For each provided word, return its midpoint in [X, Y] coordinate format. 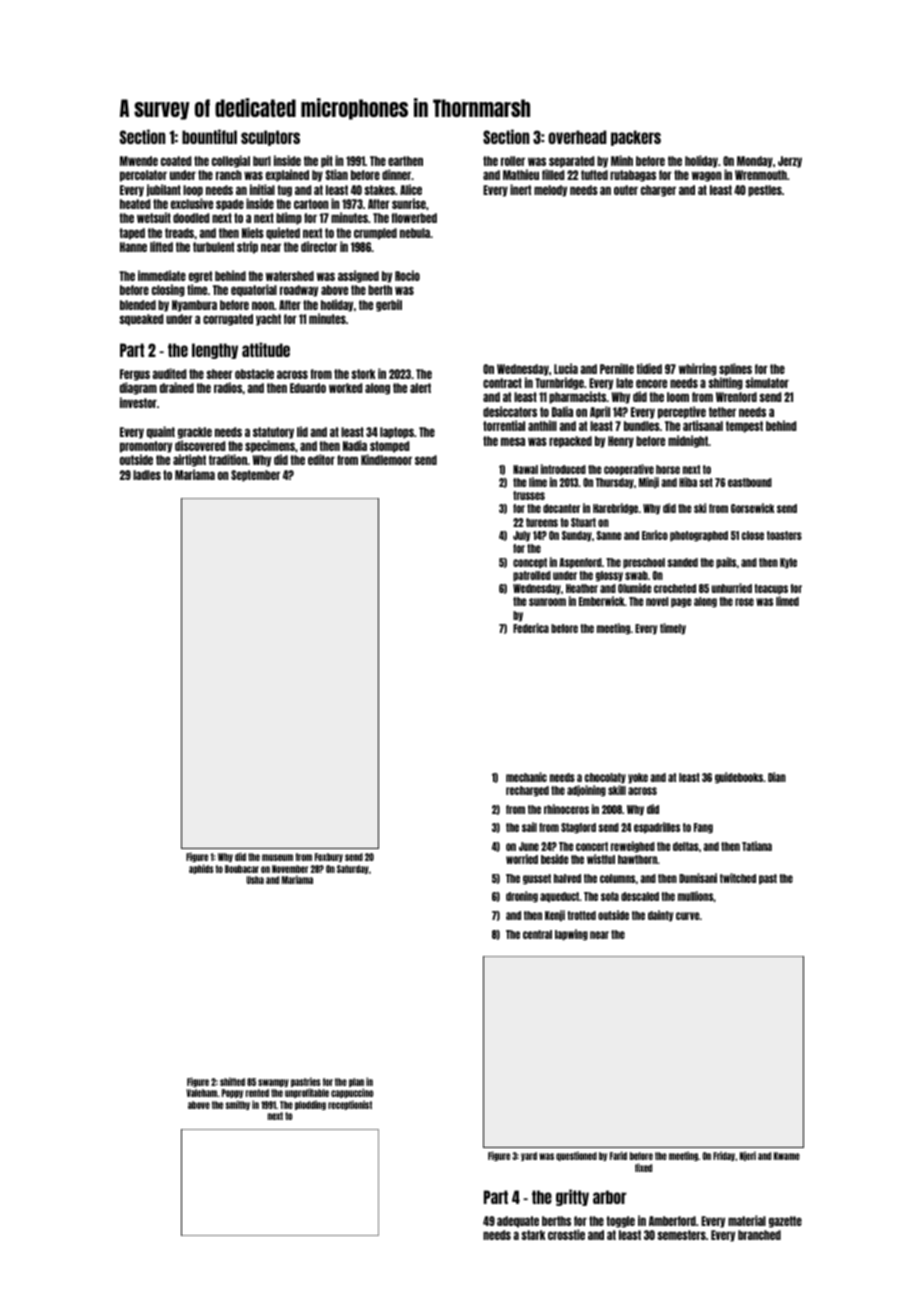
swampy [273, 1083]
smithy [237, 1105]
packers [636, 138]
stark [533, 1235]
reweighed [633, 847]
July [521, 536]
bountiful [209, 136]
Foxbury [329, 857]
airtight [189, 460]
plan [356, 1082]
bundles [642, 426]
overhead [577, 137]
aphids [201, 869]
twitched [738, 878]
